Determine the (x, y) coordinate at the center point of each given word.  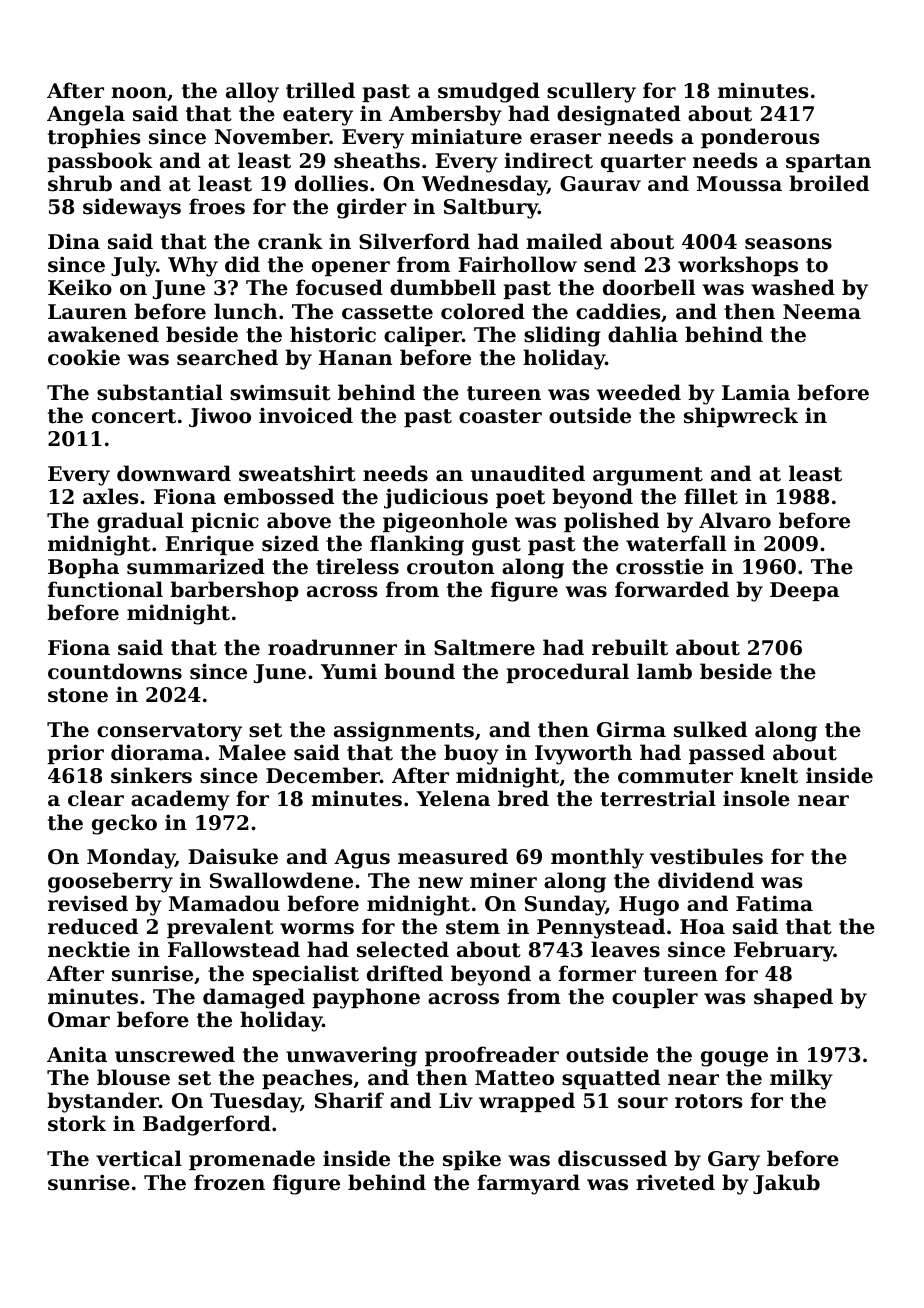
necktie (89, 949)
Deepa (804, 591)
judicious (436, 498)
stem (473, 927)
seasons (788, 244)
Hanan (355, 358)
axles (110, 496)
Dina (74, 241)
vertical (139, 1158)
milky (801, 1079)
